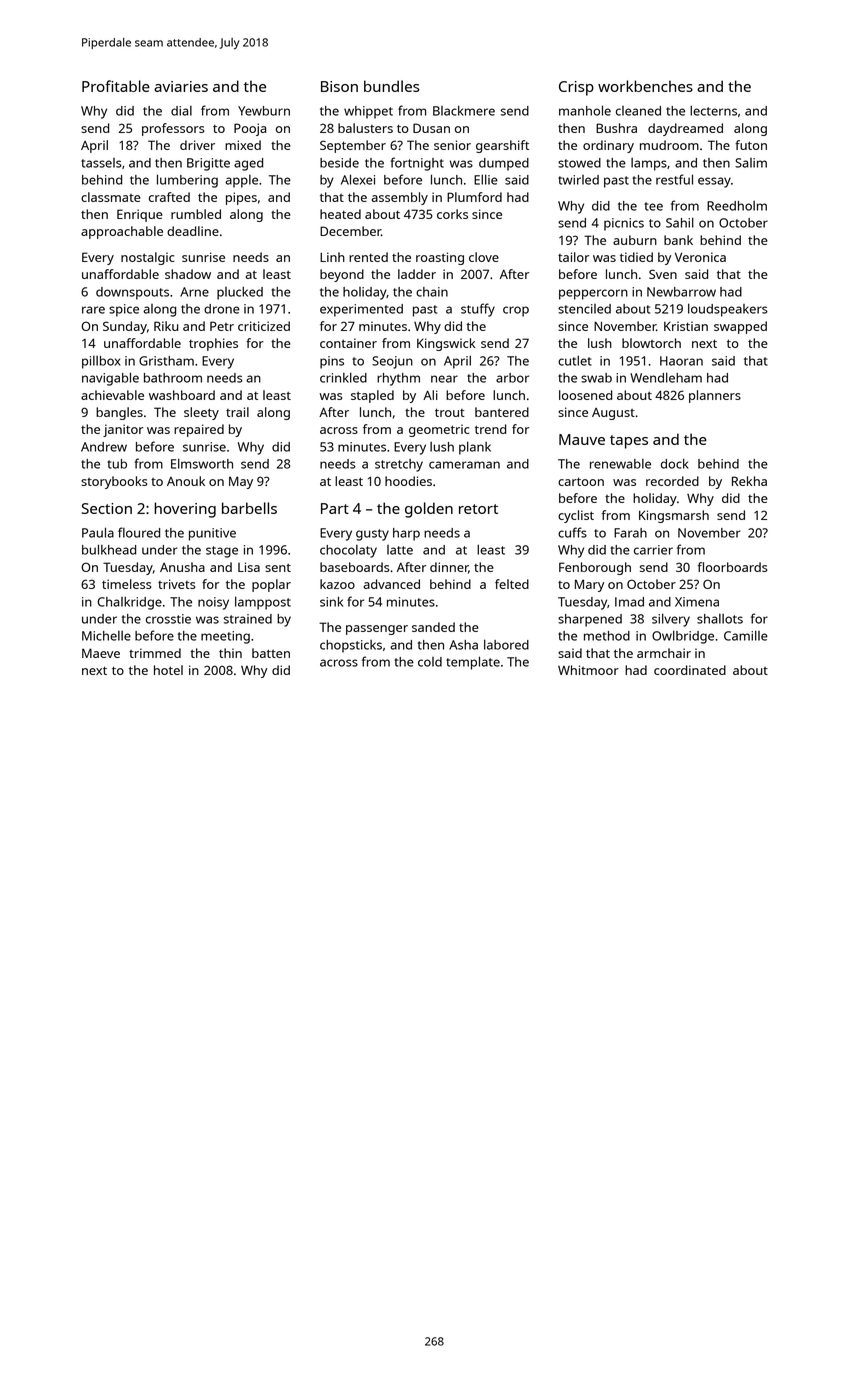 This document has height=1400, width=849. Describe the element at coordinates (125, 327) in the document. I see `Sunday` at that location.
